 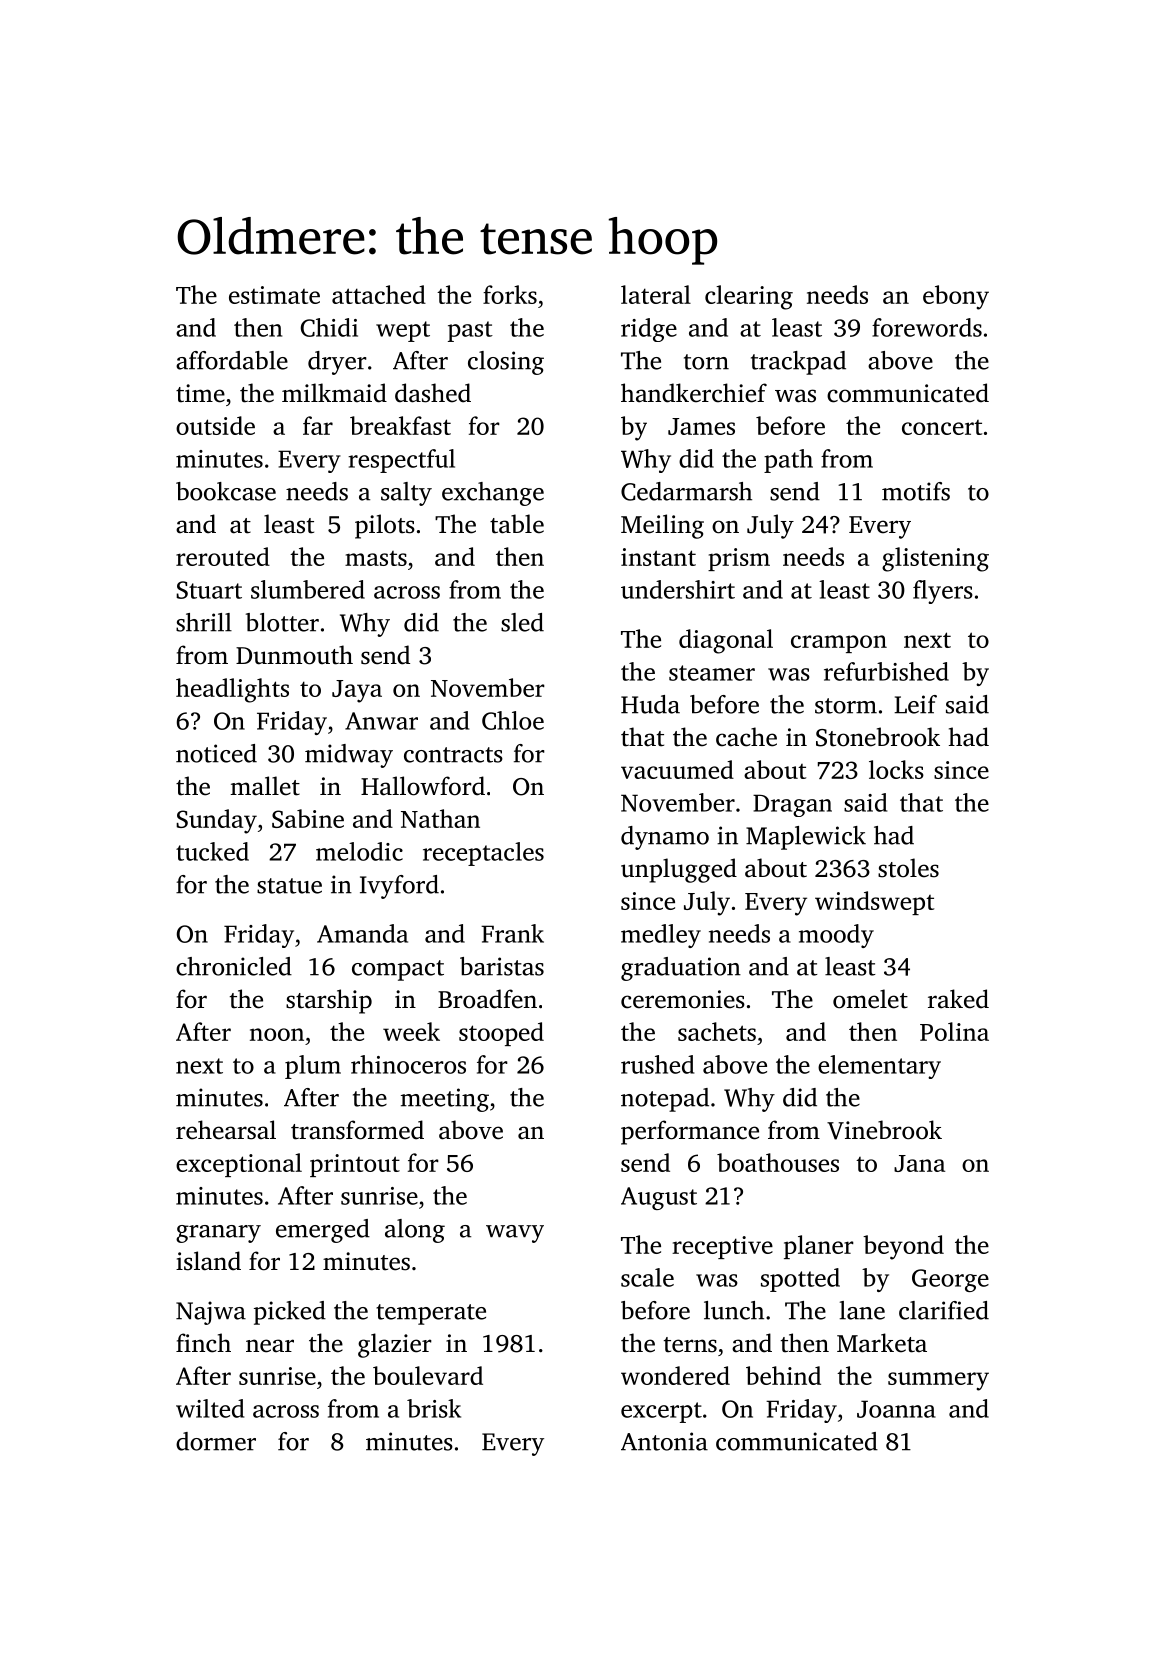 What do you see at coordinates (411, 1031) in the document?
I see `week` at bounding box center [411, 1031].
